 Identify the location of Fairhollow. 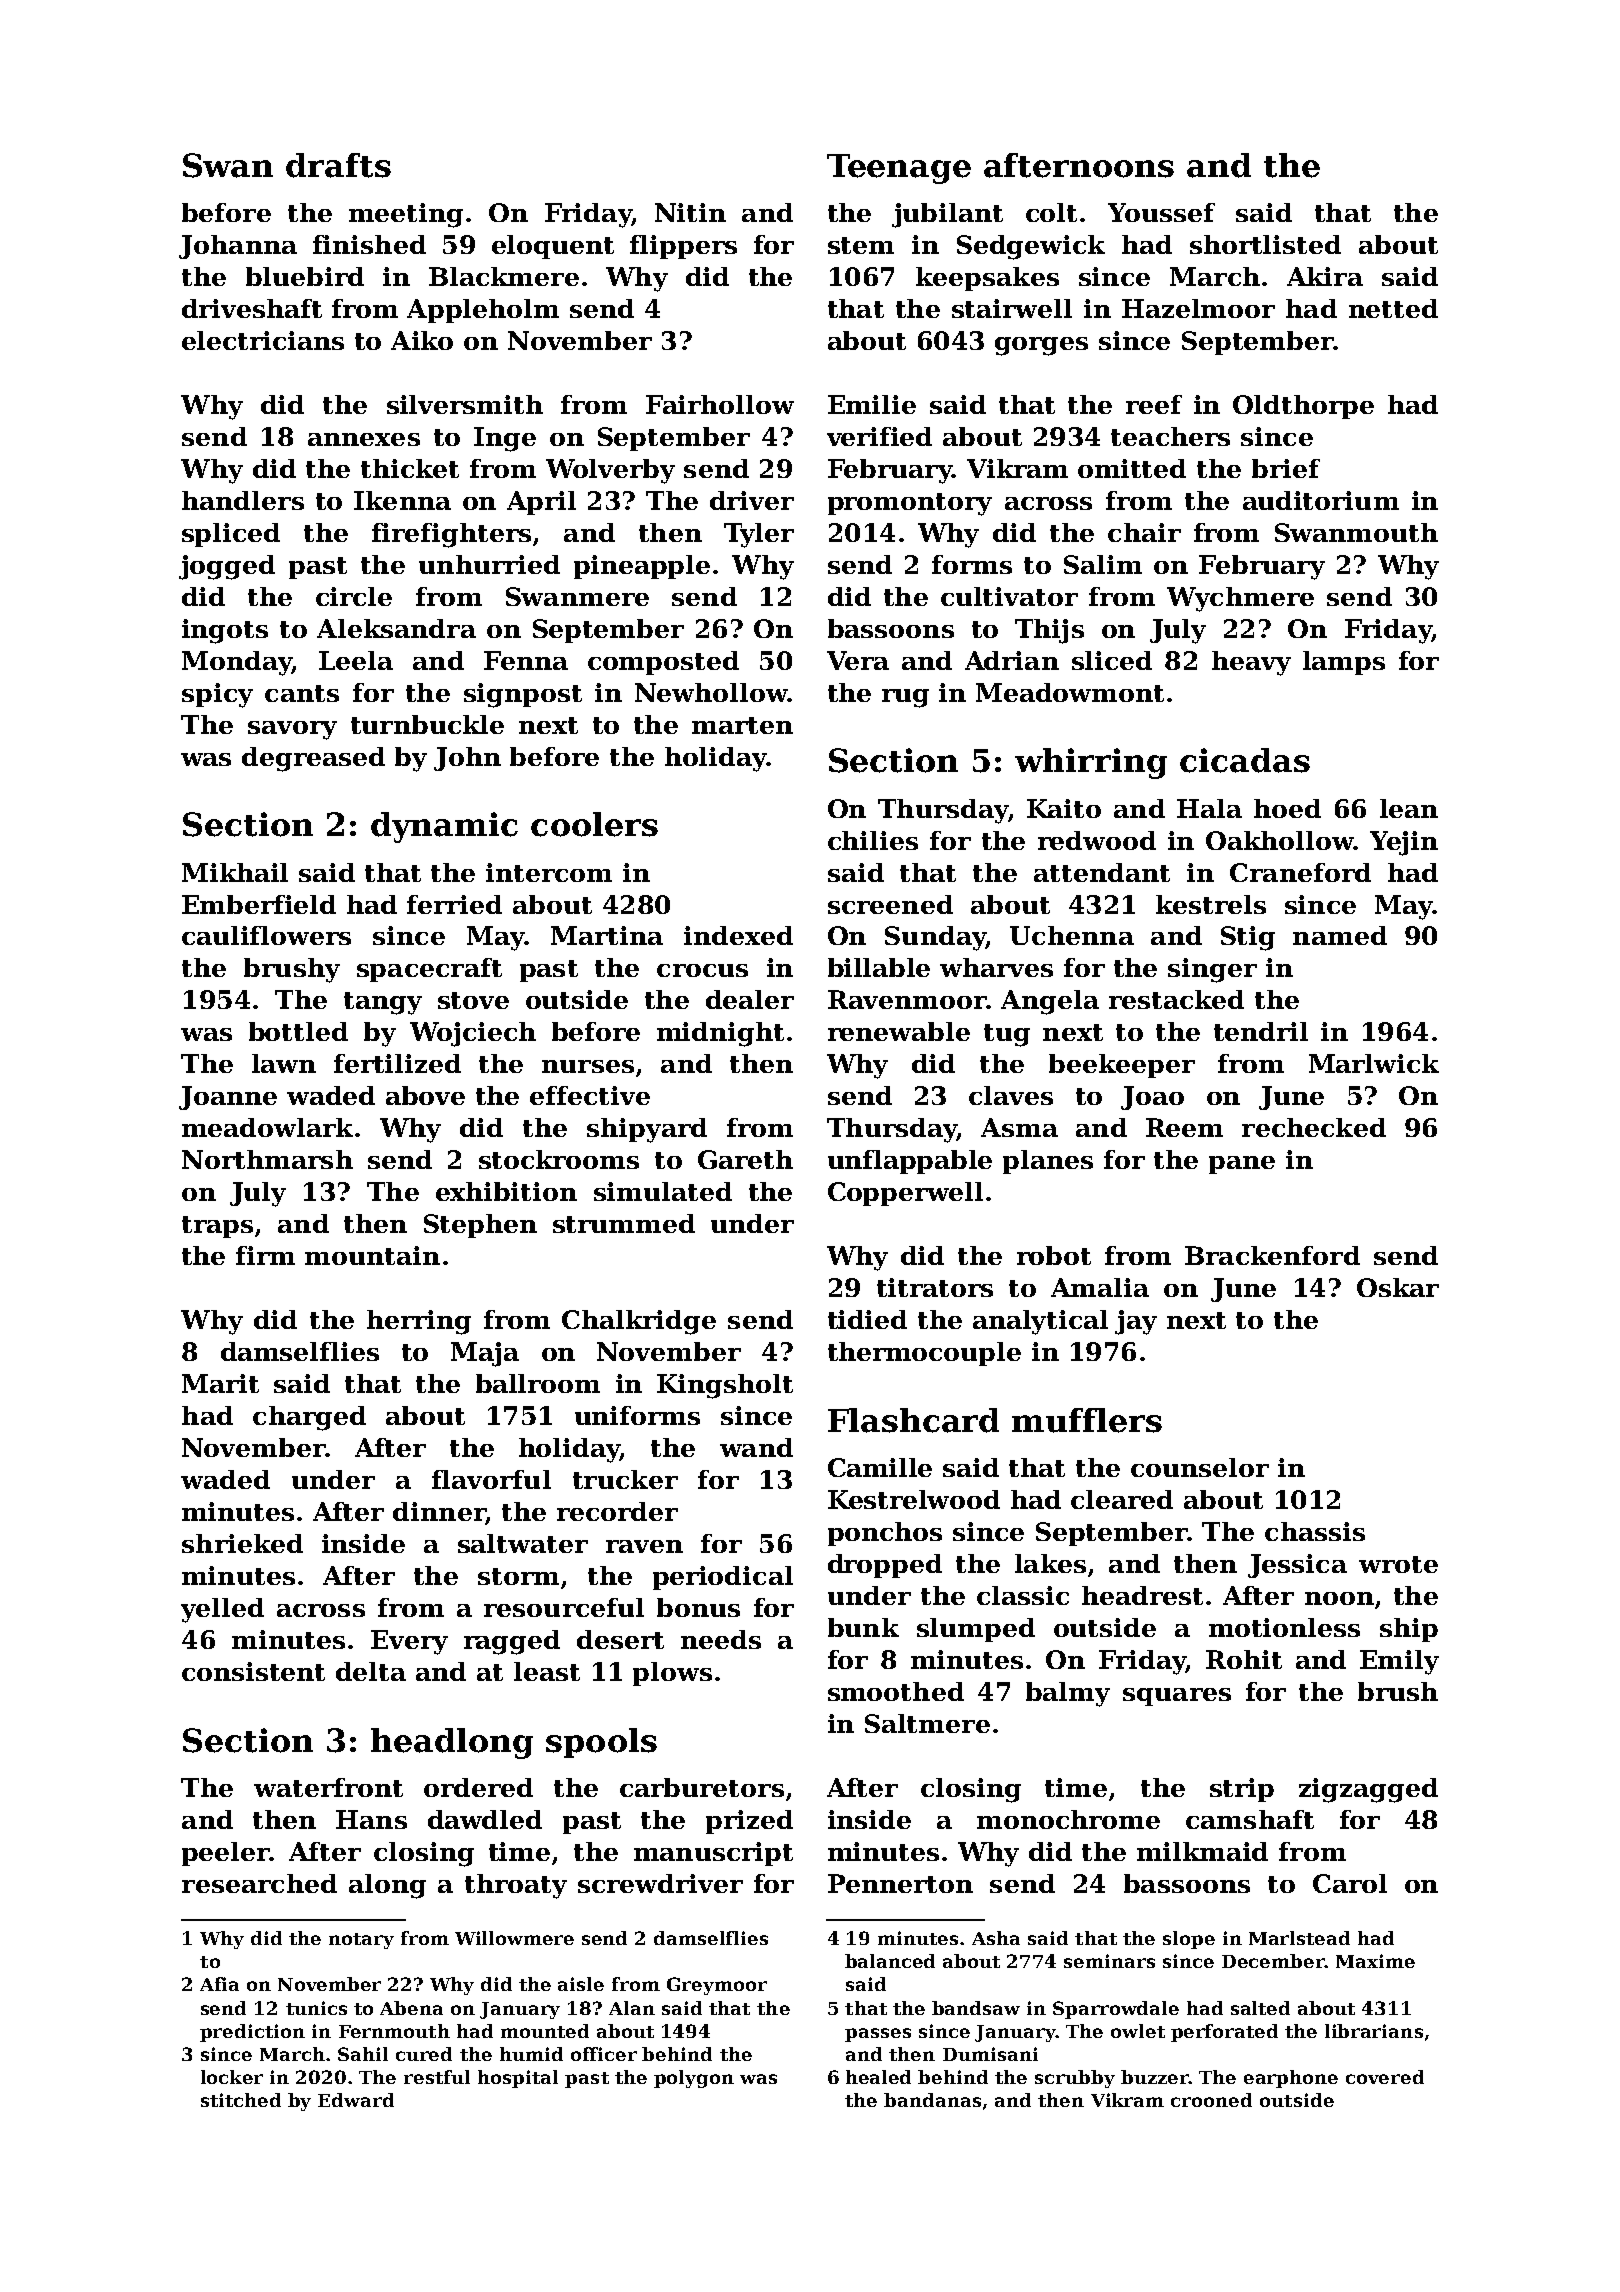
(720, 404).
